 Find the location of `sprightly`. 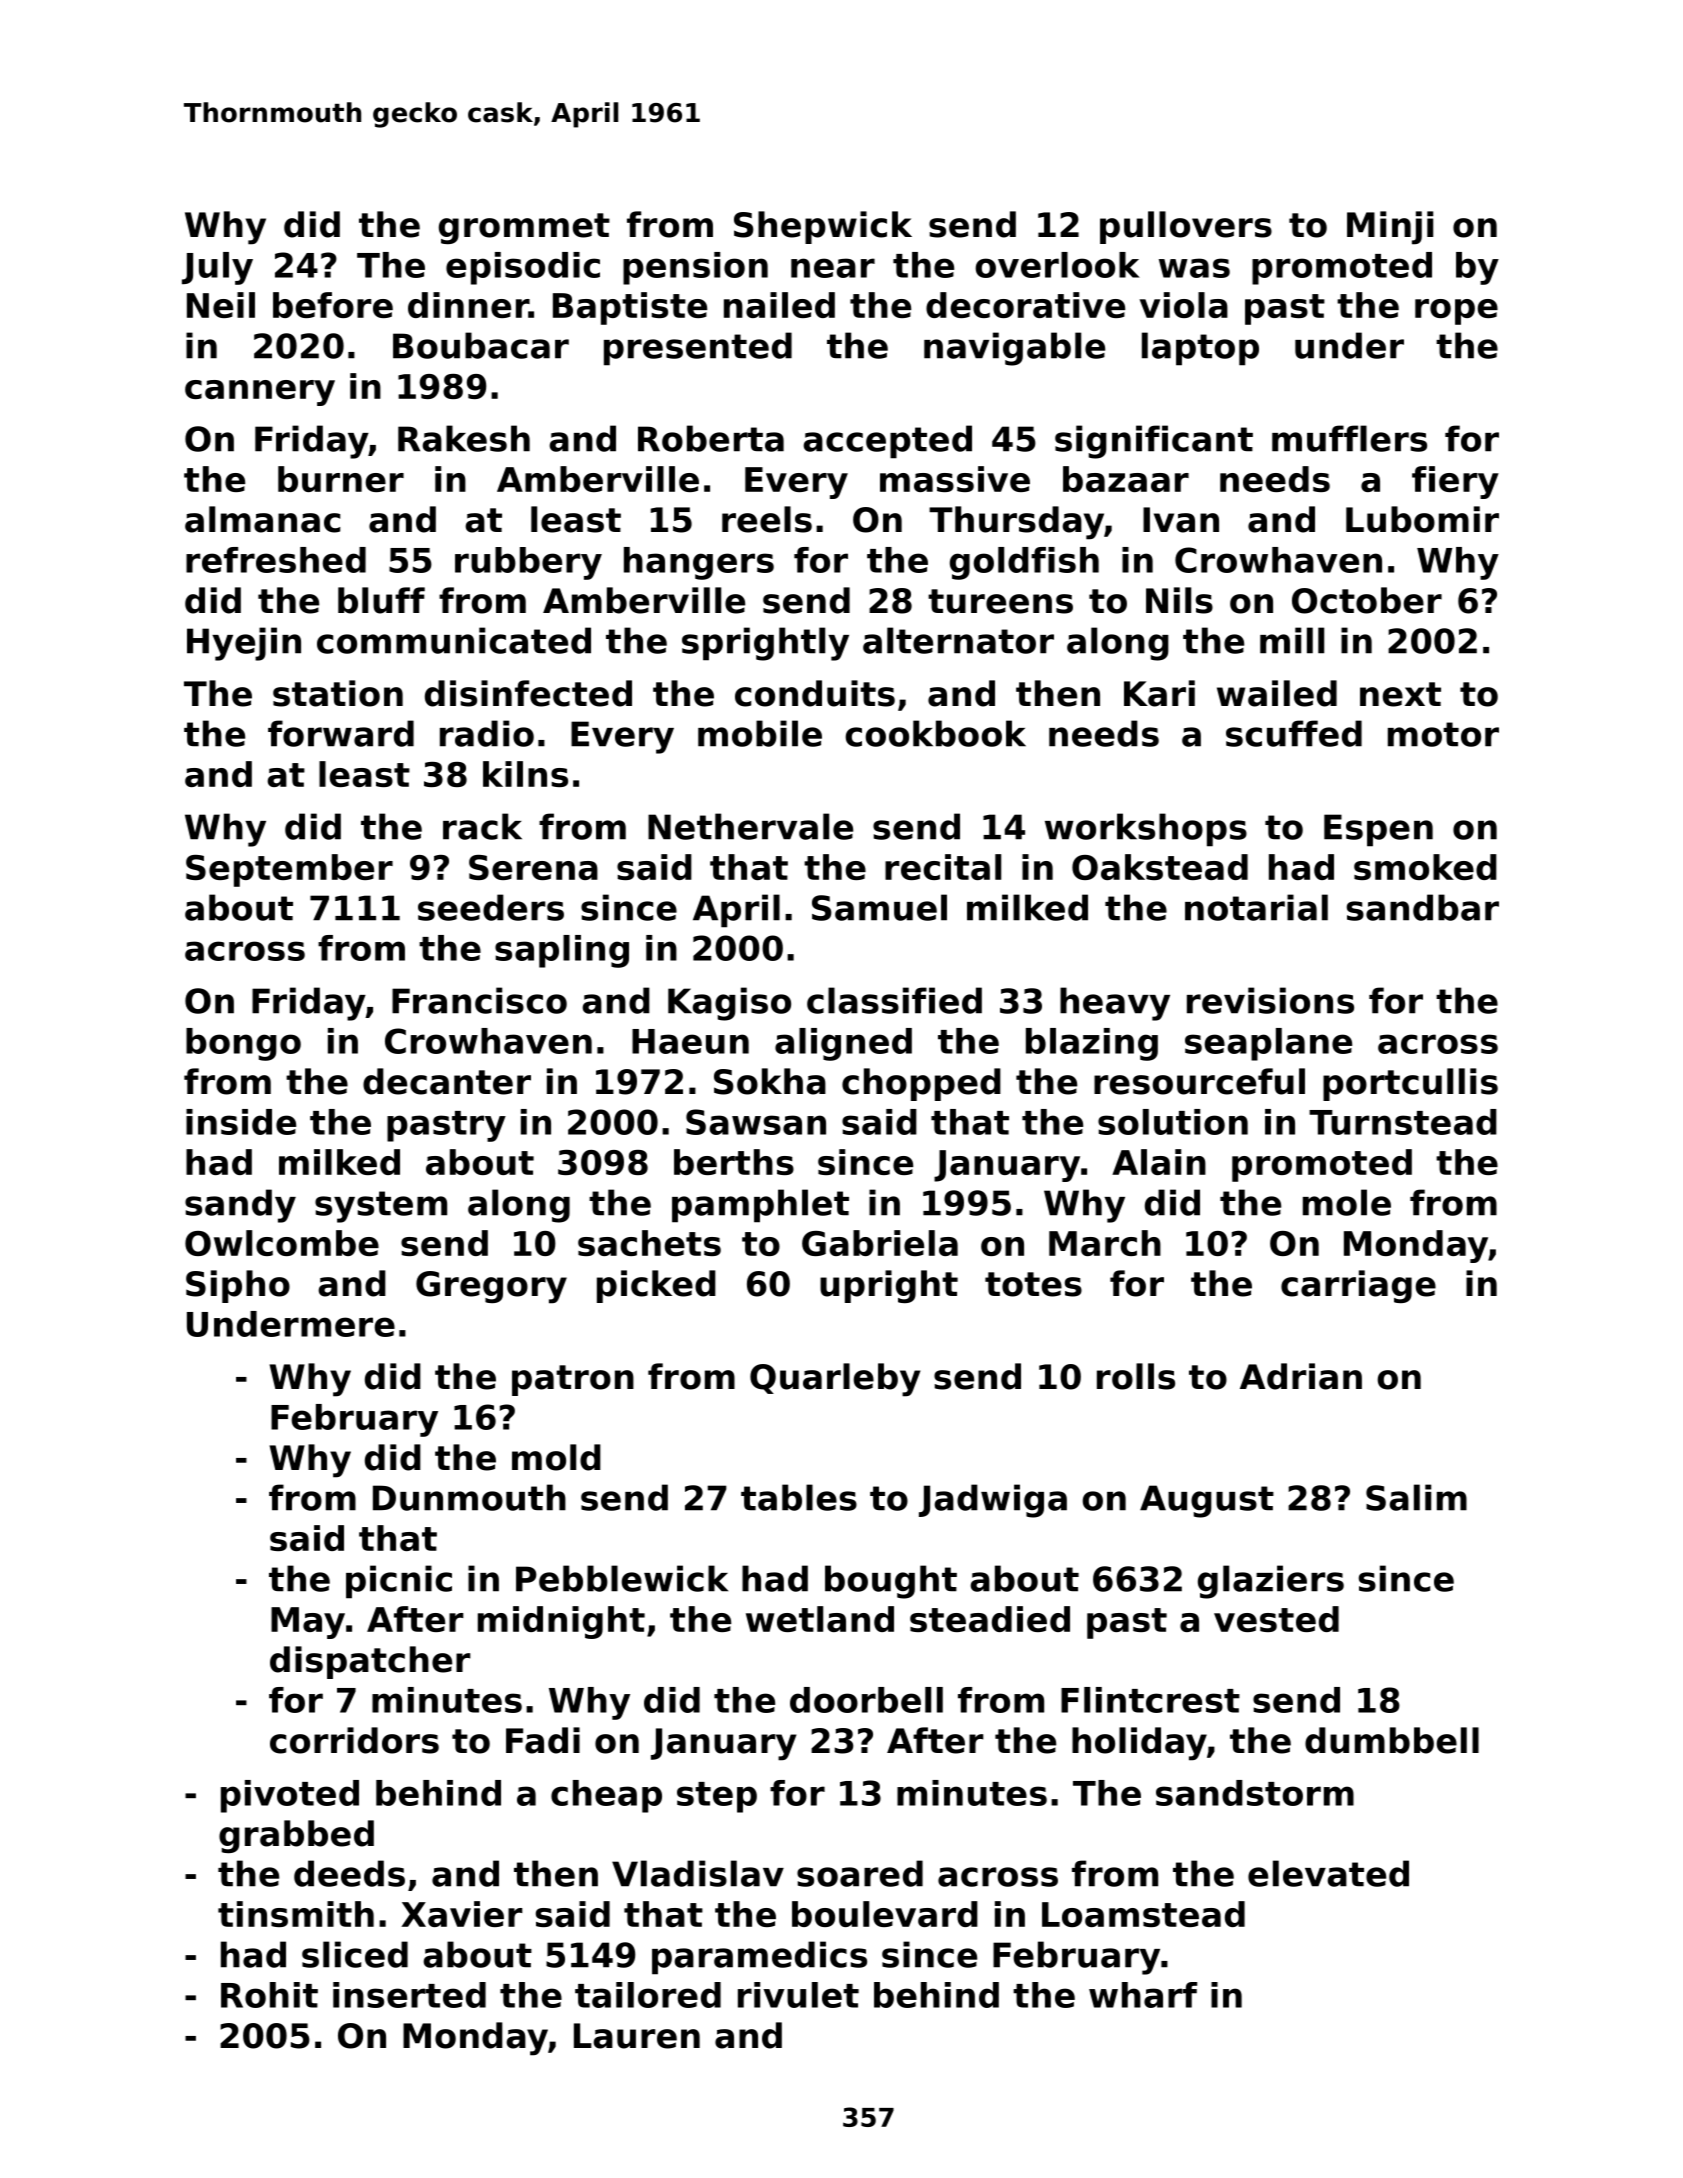

sprightly is located at coordinates (765, 644).
